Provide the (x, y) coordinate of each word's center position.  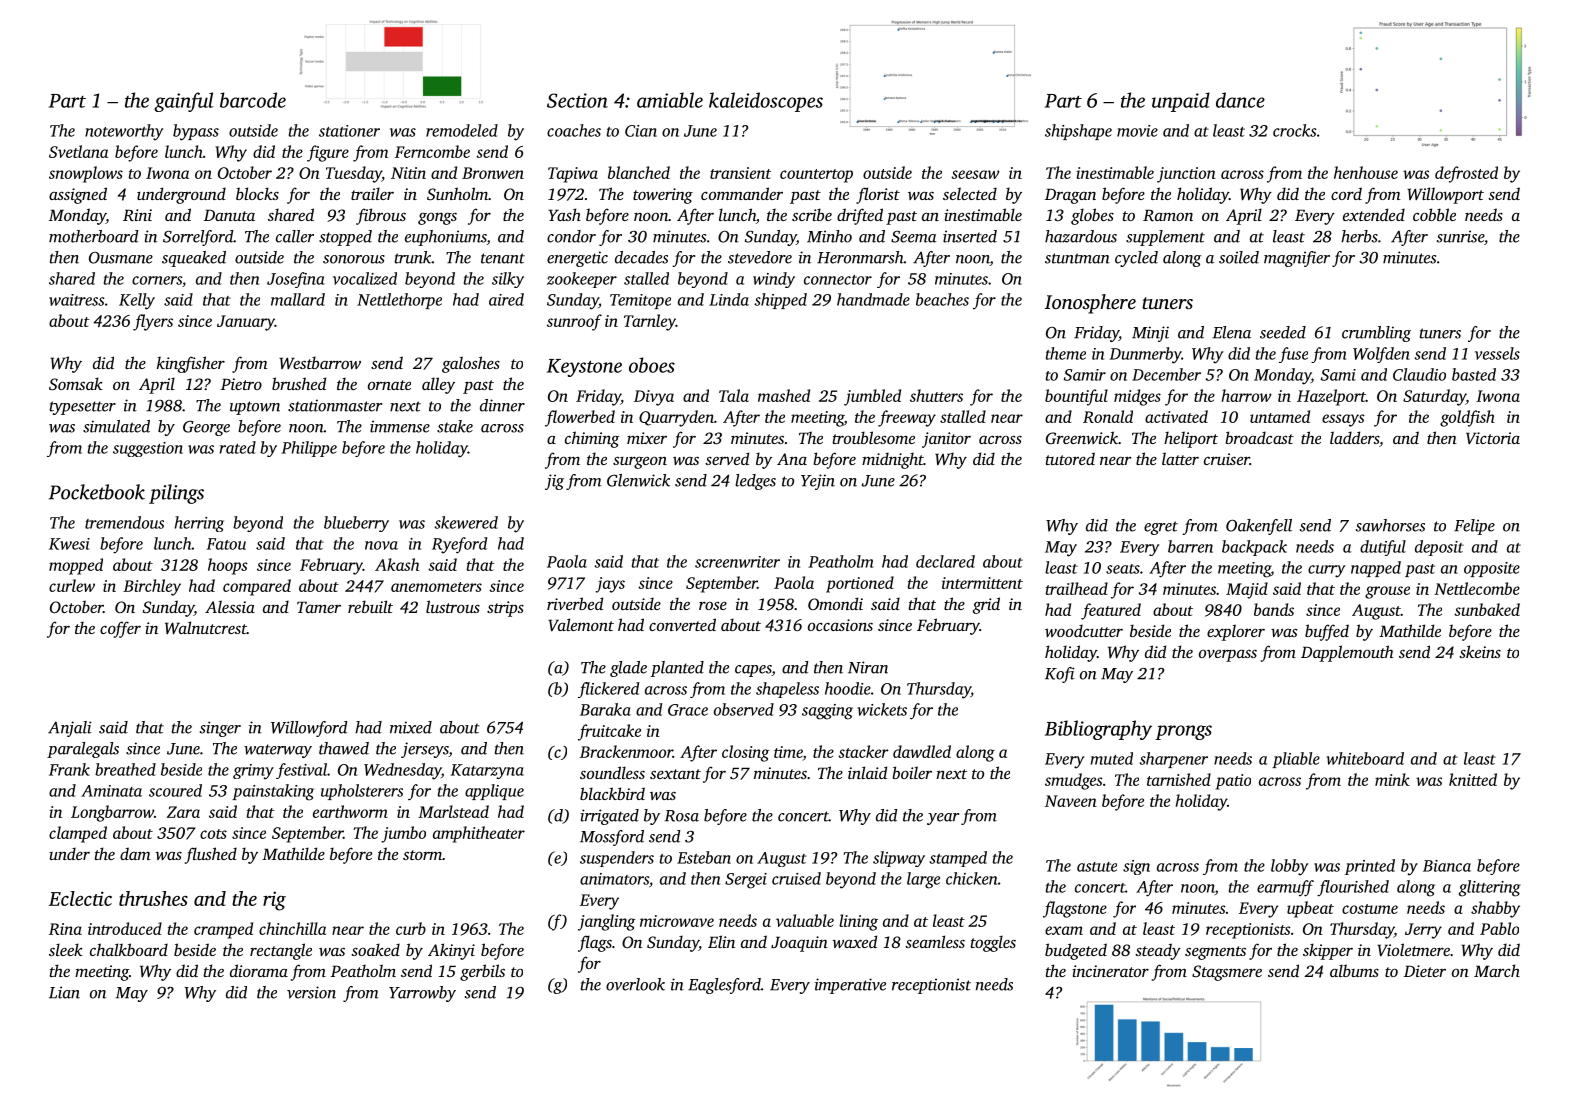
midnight (893, 460)
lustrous (453, 606)
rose (713, 606)
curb (411, 928)
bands (1274, 609)
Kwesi (69, 544)
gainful (184, 102)
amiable (670, 100)
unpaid (1181, 102)
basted (1474, 374)
